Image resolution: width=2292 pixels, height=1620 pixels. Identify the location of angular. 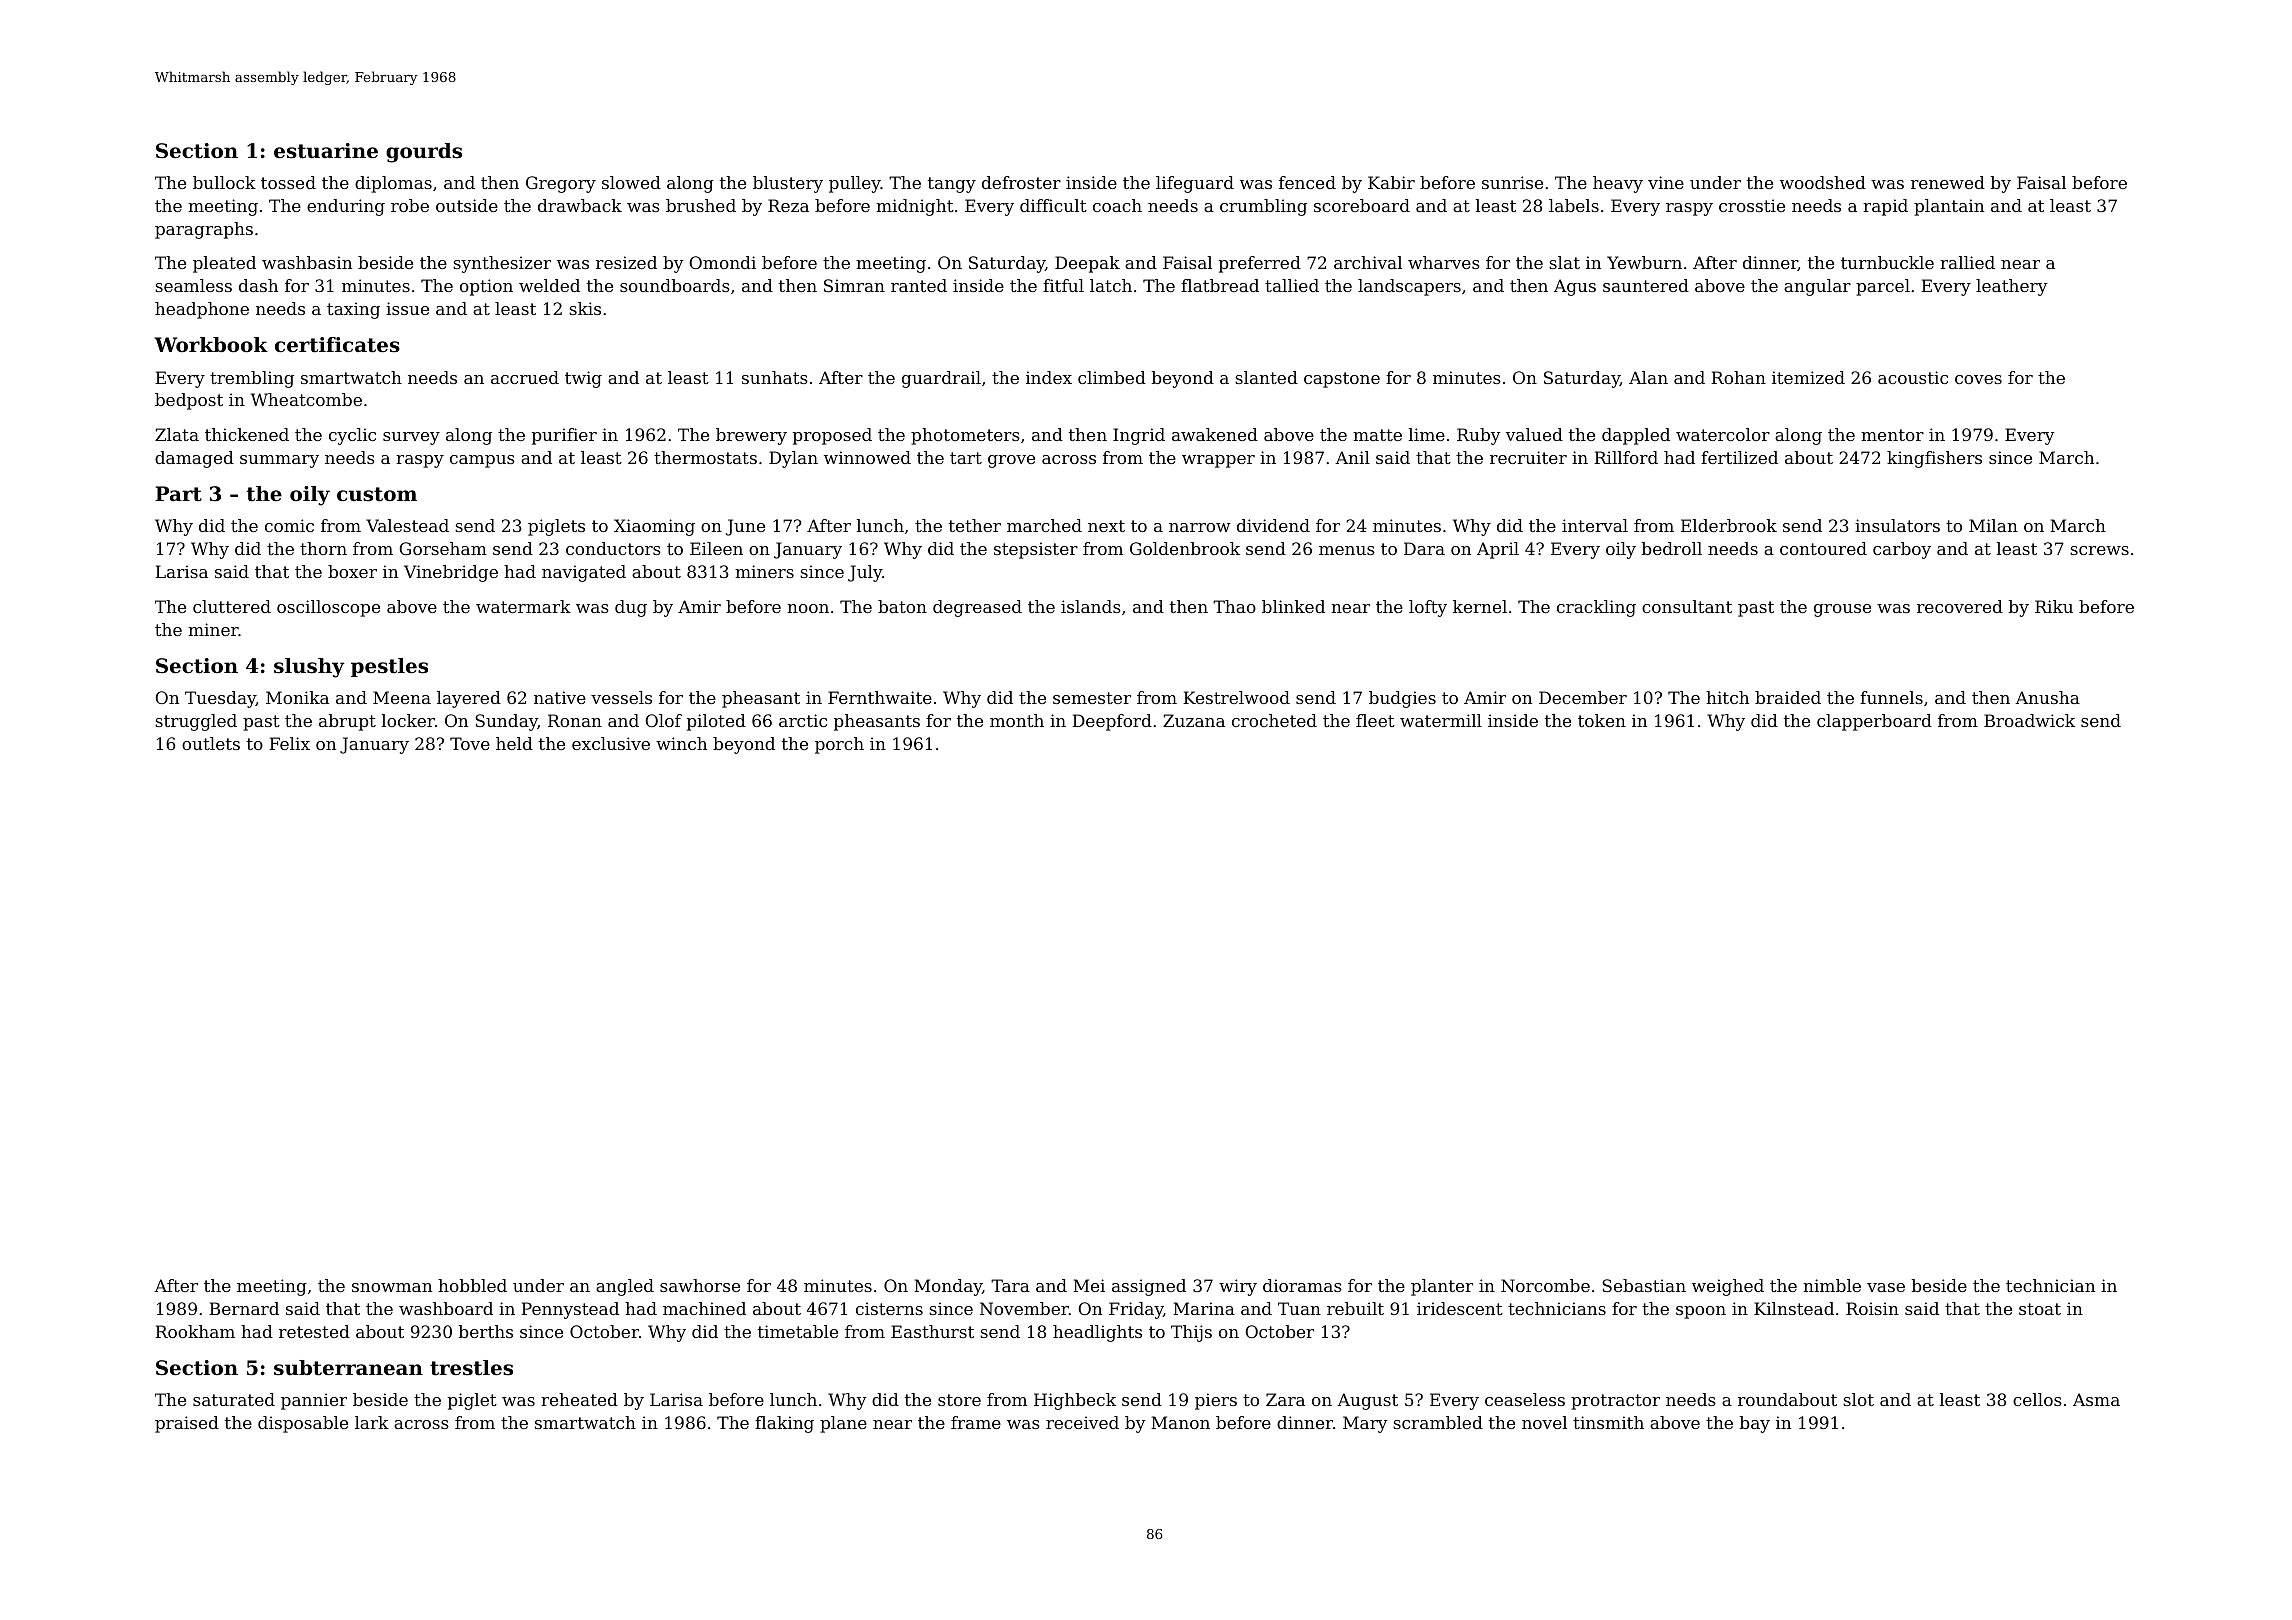
(1817, 287).
